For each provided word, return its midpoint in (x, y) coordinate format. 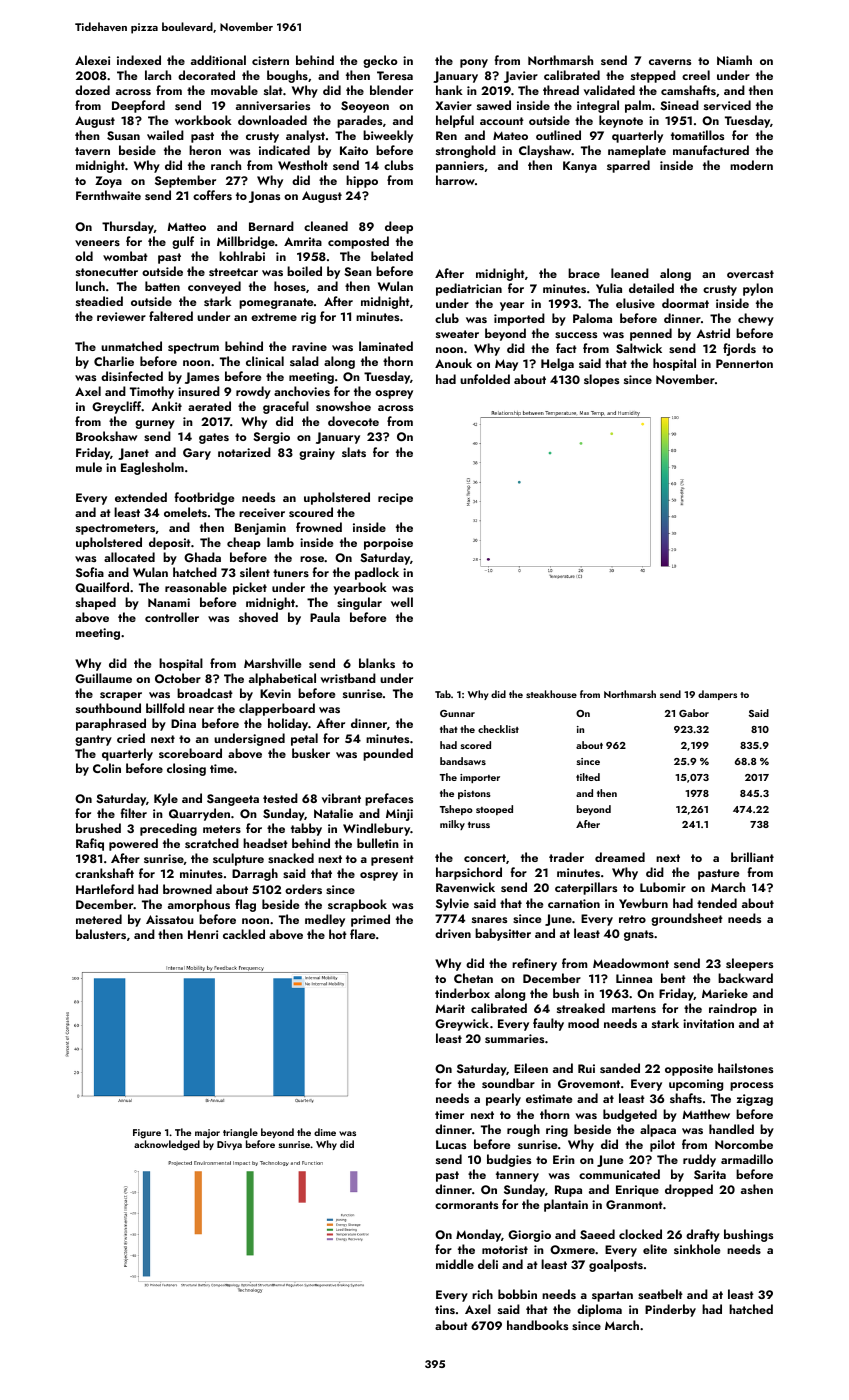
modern (751, 165)
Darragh (255, 874)
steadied (99, 301)
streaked (581, 1008)
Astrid (713, 333)
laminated (386, 346)
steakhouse (551, 694)
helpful (455, 121)
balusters (101, 934)
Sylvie (452, 904)
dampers (717, 695)
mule (89, 467)
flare (362, 934)
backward (745, 978)
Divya (229, 1145)
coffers (212, 195)
